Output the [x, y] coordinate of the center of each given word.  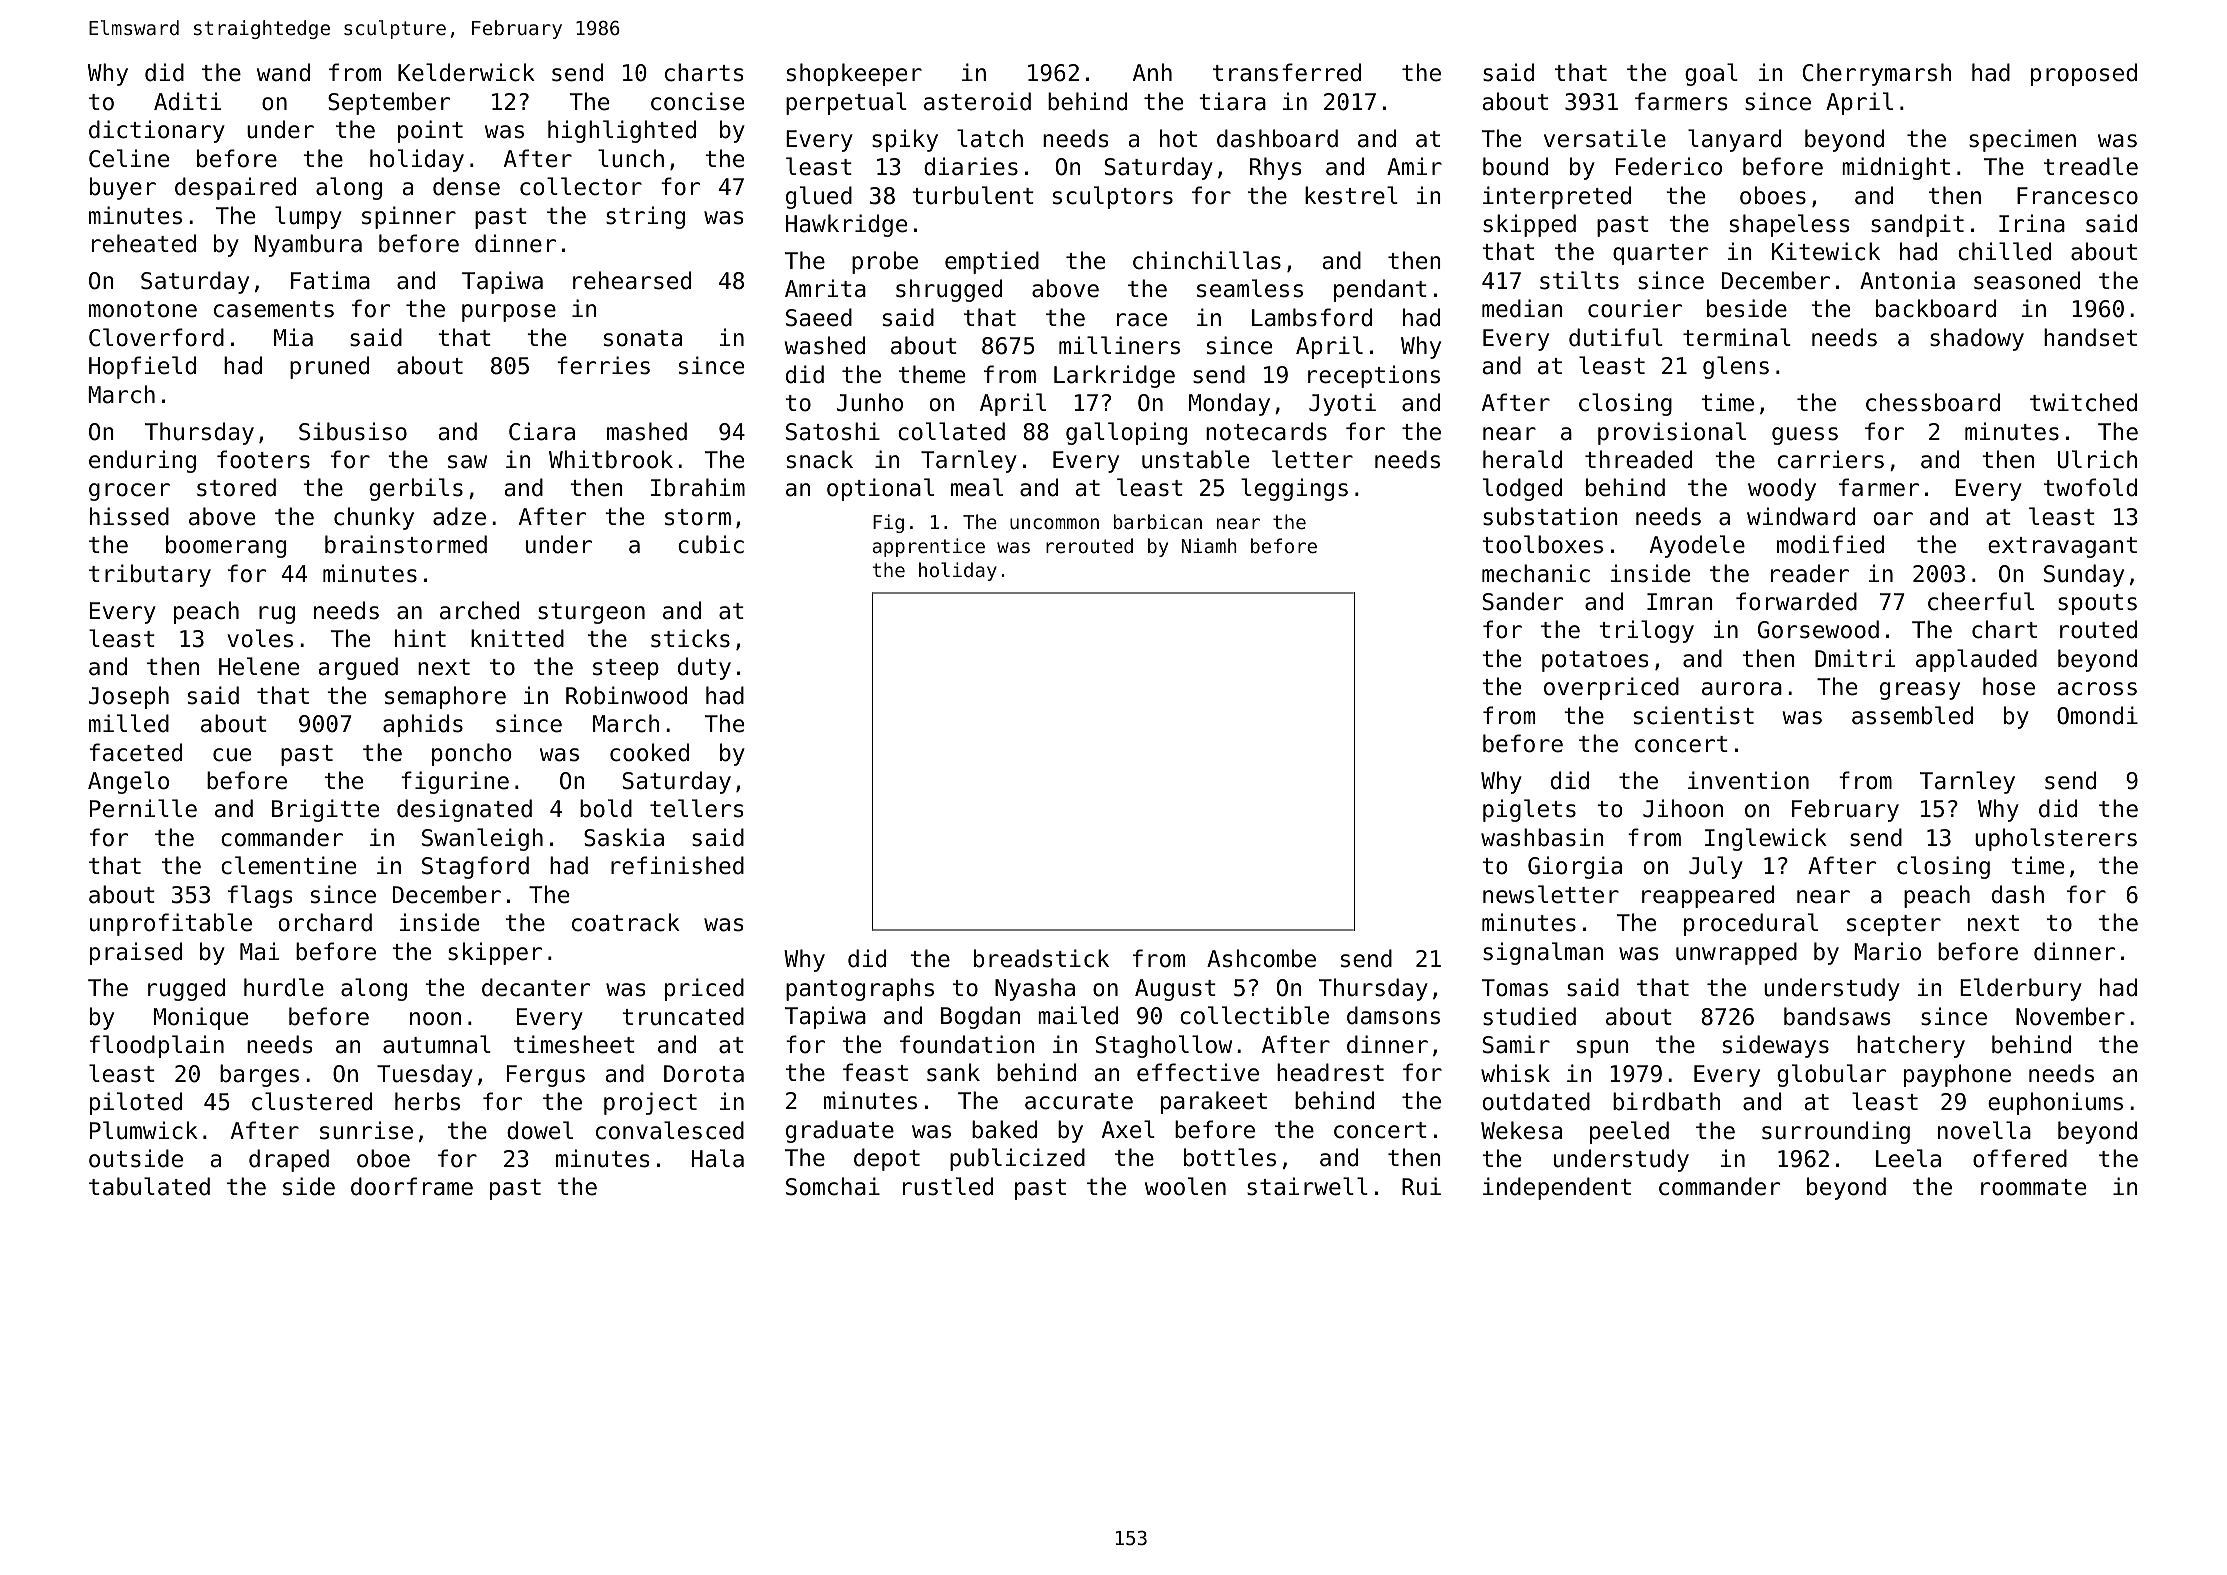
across [2097, 689]
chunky [374, 518]
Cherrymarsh [1877, 74]
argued [358, 668]
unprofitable [171, 924]
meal [977, 487]
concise [697, 101]
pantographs [860, 989]
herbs [427, 1101]
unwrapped [1736, 953]
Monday [1229, 404]
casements [274, 309]
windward [1801, 516]
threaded [1638, 459]
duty [704, 668]
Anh [1152, 72]
